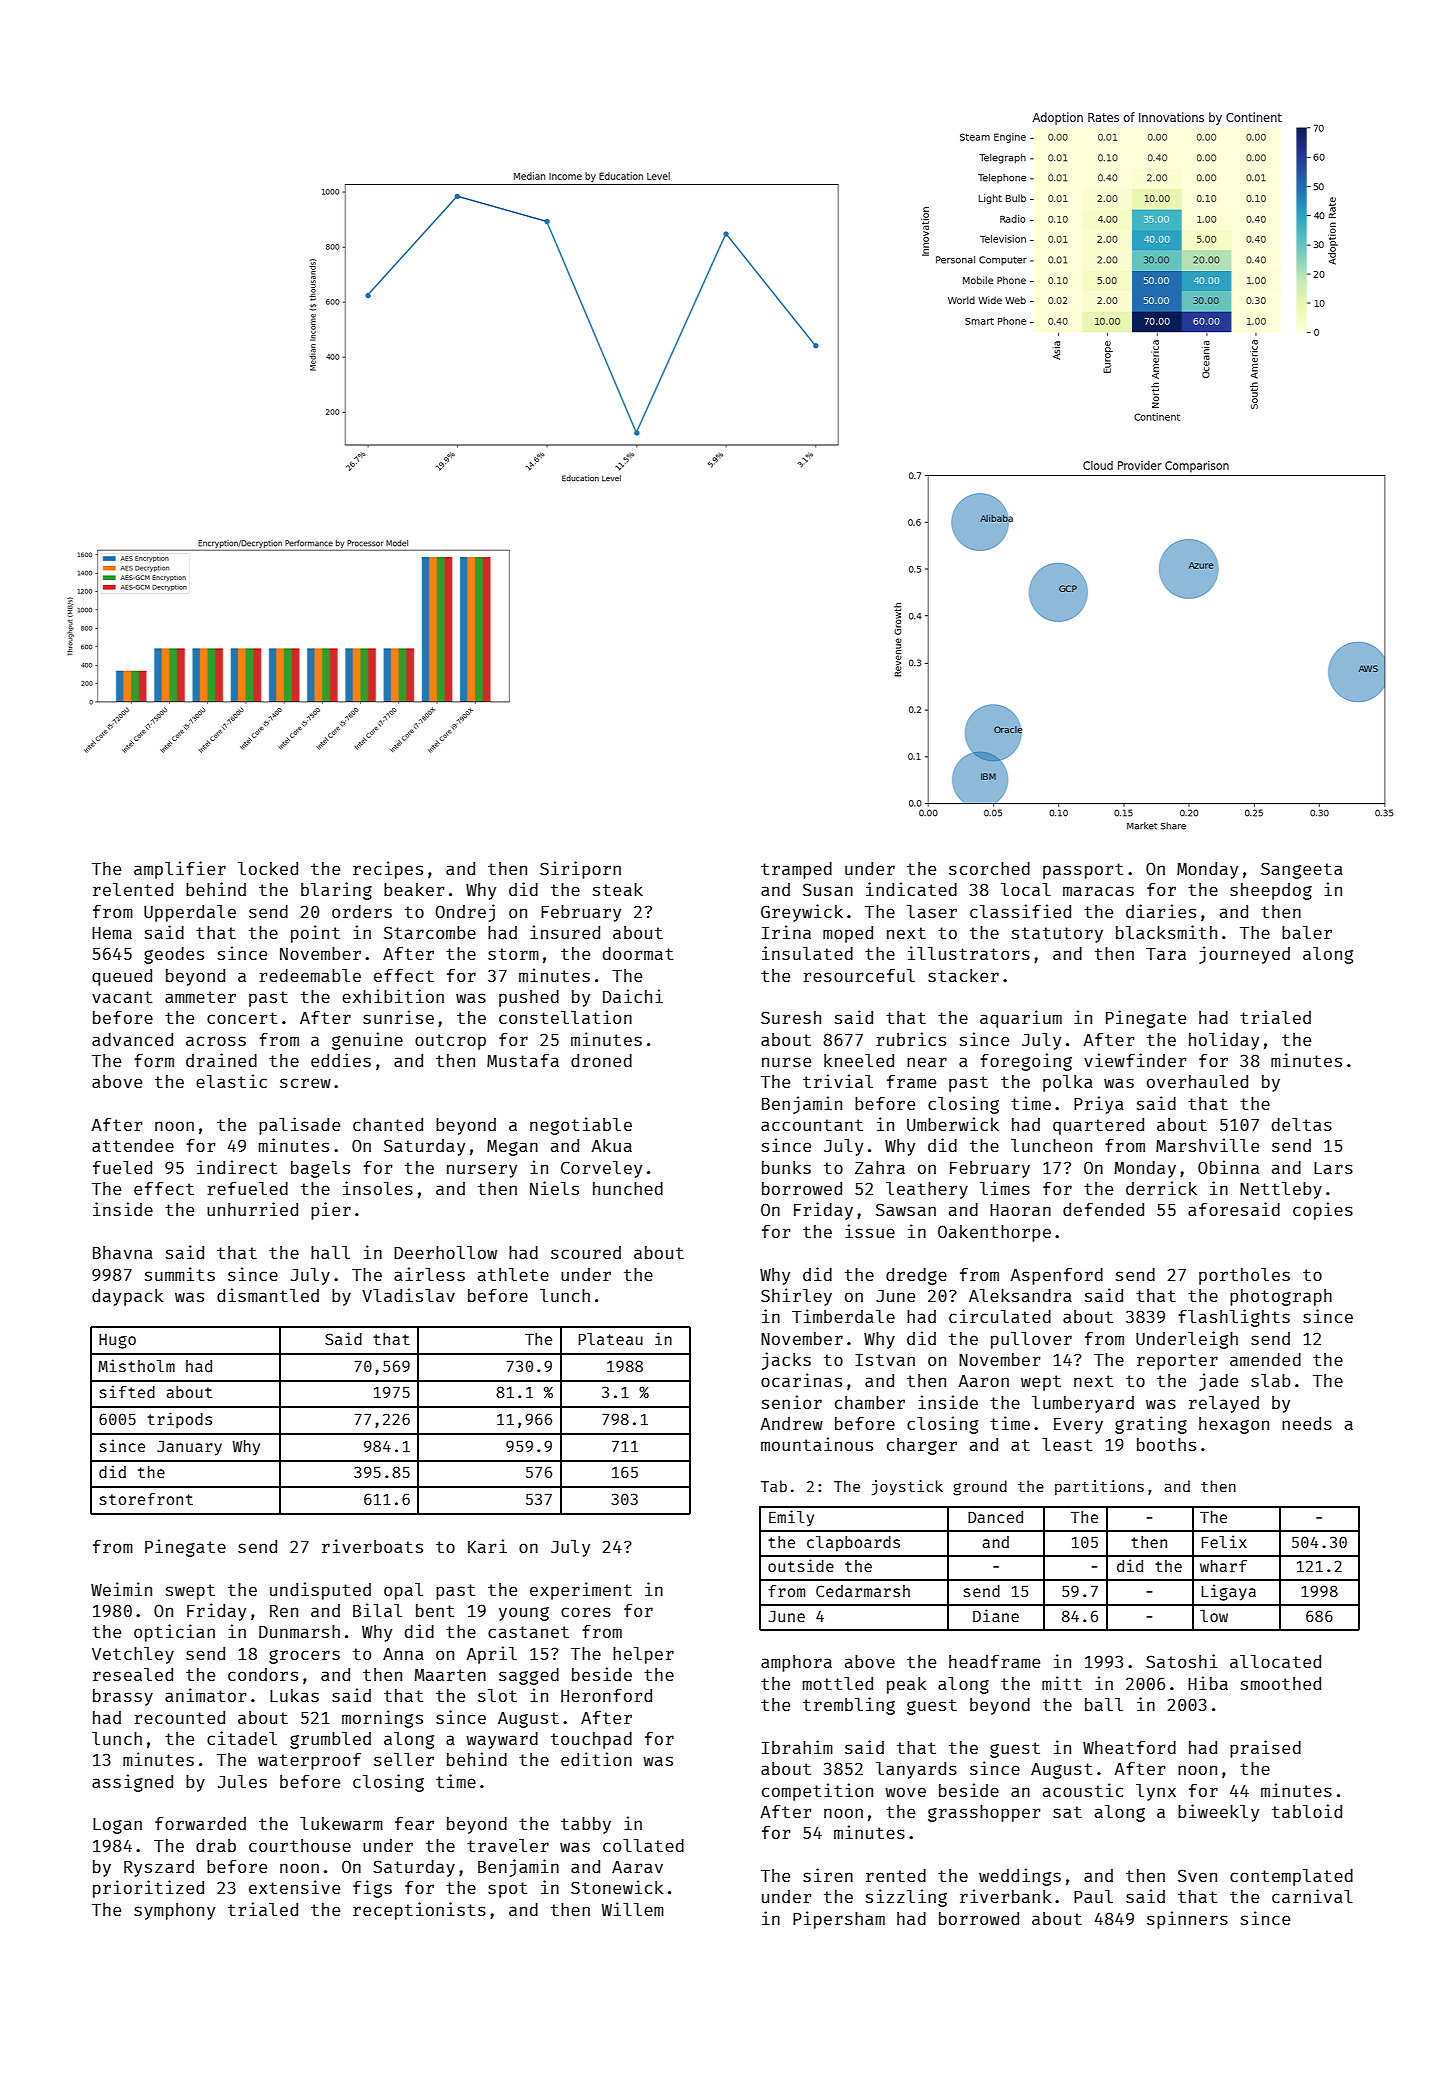 Image resolution: width=1450 pixels, height=2100 pixels. I want to click on assigned, so click(132, 1783).
